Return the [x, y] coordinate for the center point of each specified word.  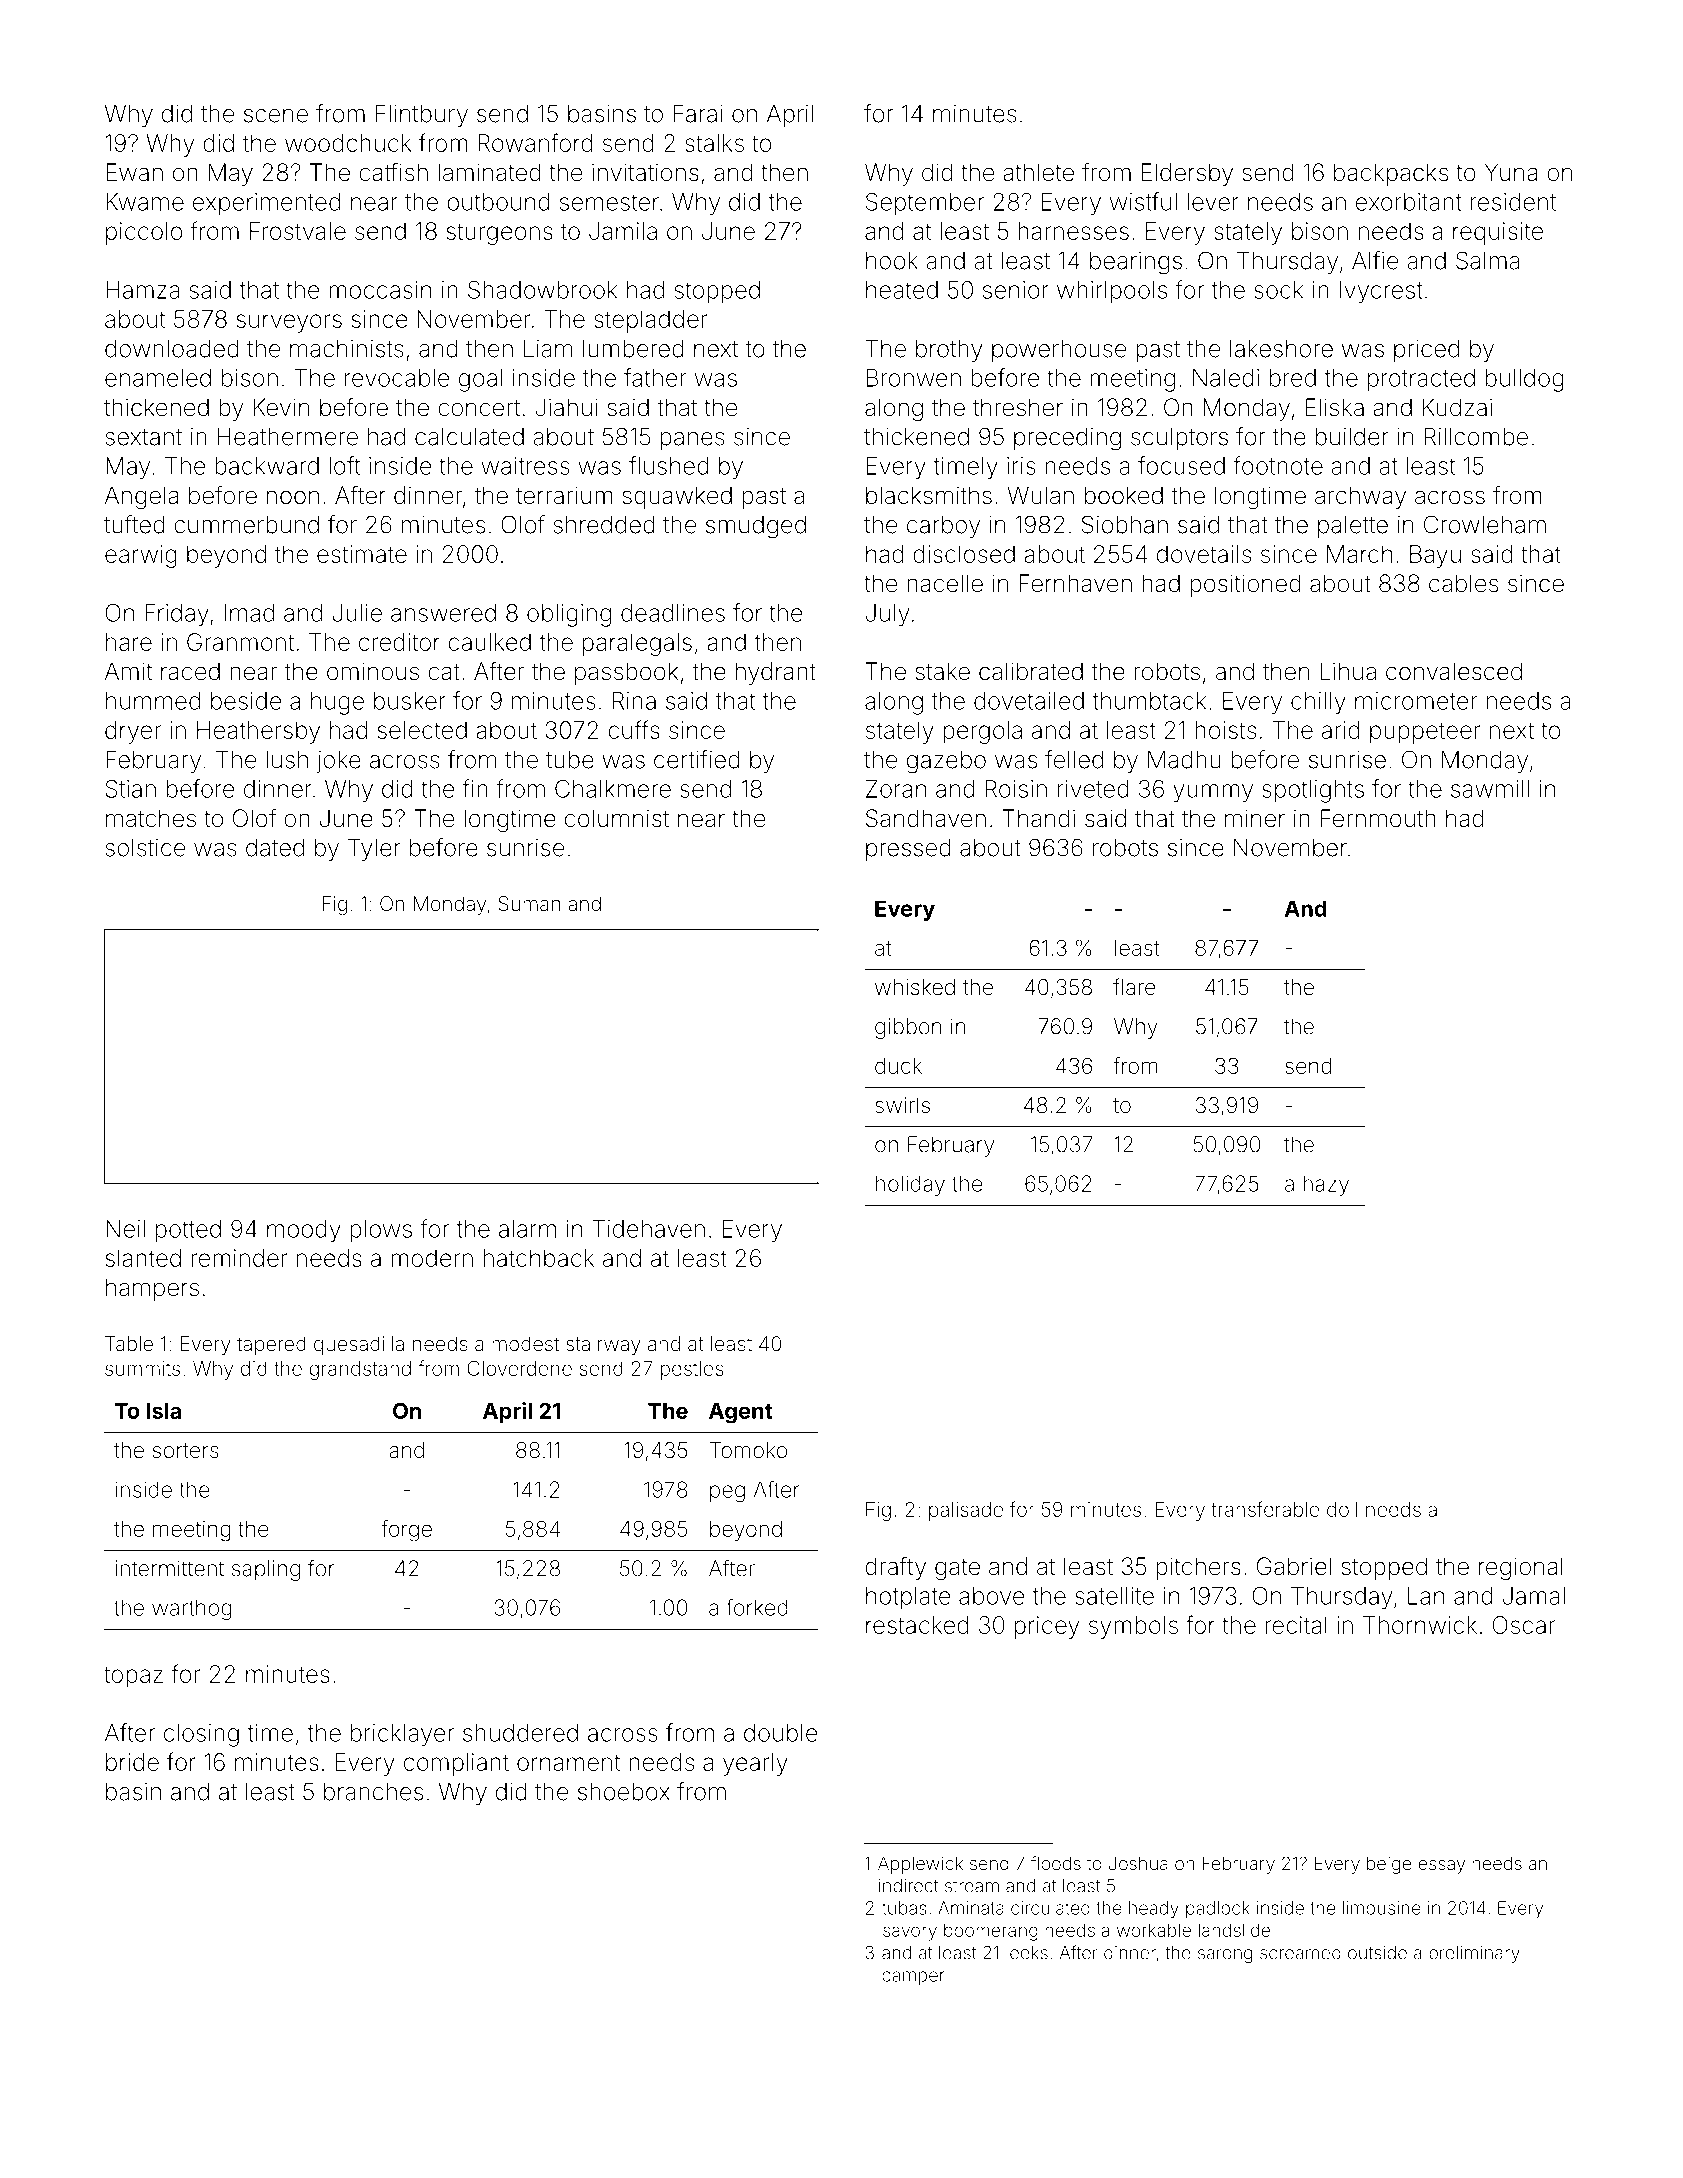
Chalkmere [613, 789]
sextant [143, 437]
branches [373, 1792]
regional [1521, 1568]
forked [757, 1607]
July [887, 615]
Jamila [623, 231]
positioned [1245, 585]
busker [410, 701]
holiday [910, 1185]
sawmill [1490, 789]
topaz [133, 1677]
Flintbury [422, 115]
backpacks [1391, 174]
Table [129, 1343]
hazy [1326, 1185]
